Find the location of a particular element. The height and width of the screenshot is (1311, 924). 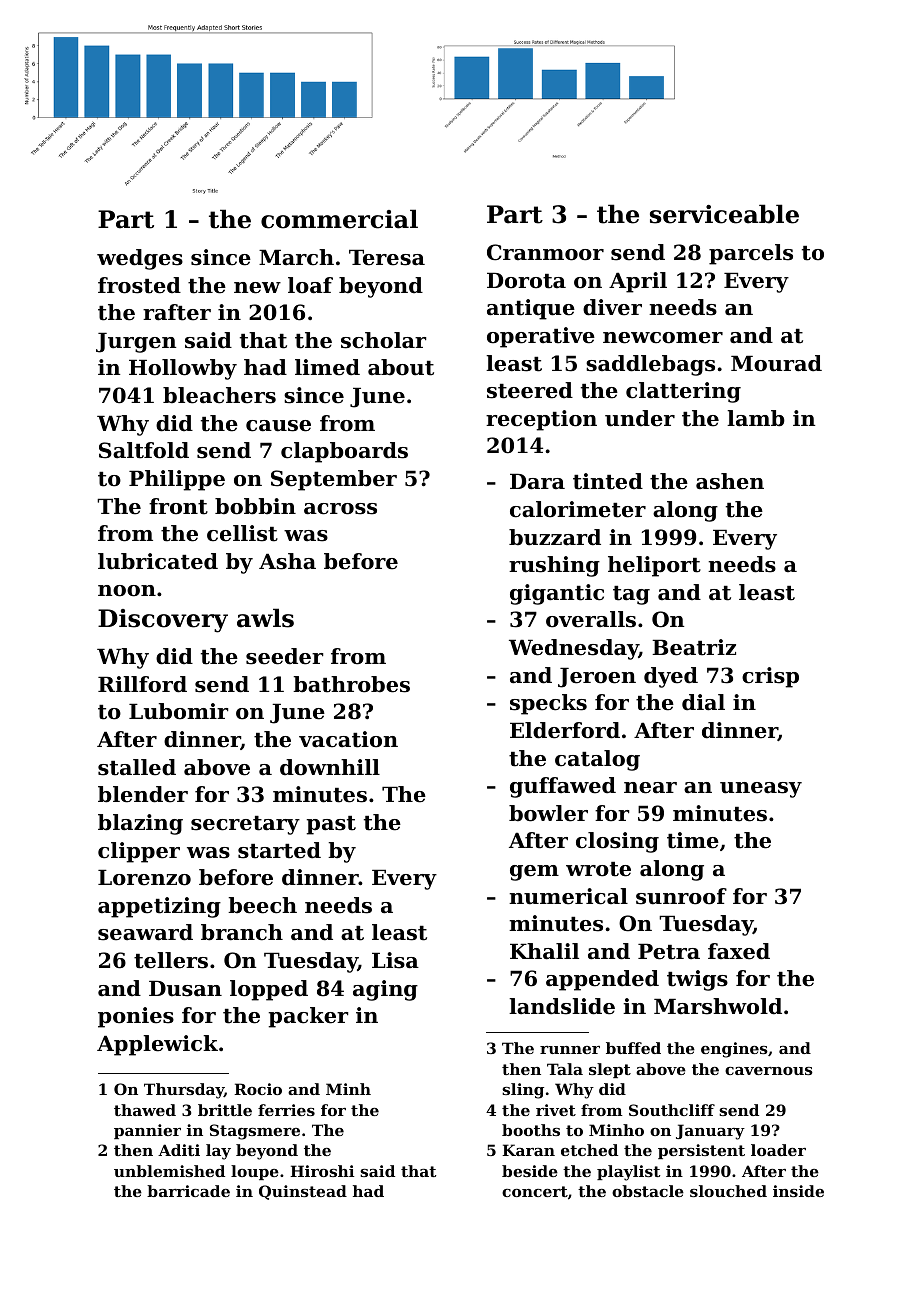

concert is located at coordinates (535, 1191).
